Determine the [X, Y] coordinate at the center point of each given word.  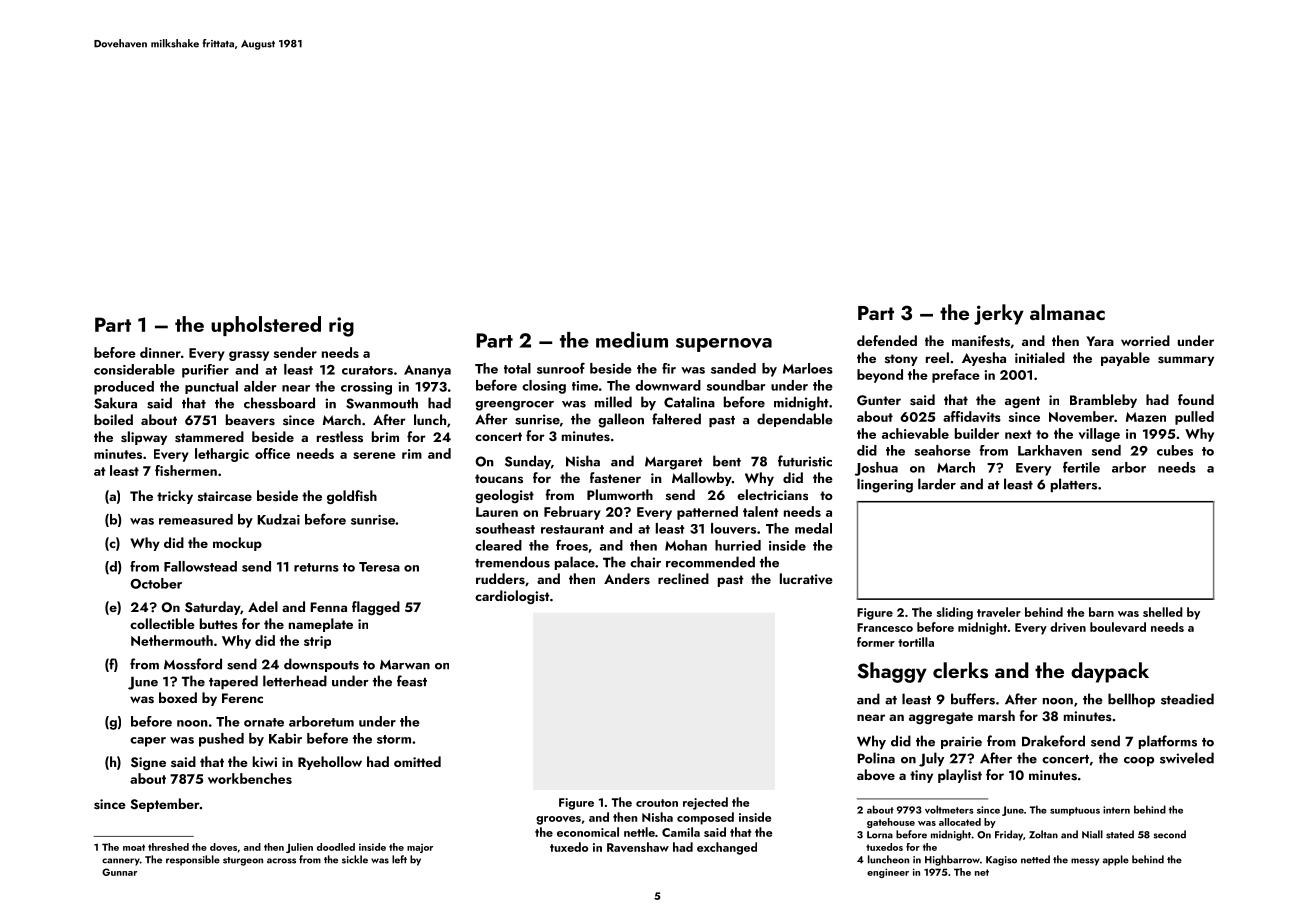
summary [1186, 361]
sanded [733, 368]
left [399, 859]
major [420, 848]
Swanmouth [382, 403]
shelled [1163, 612]
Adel [263, 606]
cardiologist [512, 597]
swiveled [1187, 758]
